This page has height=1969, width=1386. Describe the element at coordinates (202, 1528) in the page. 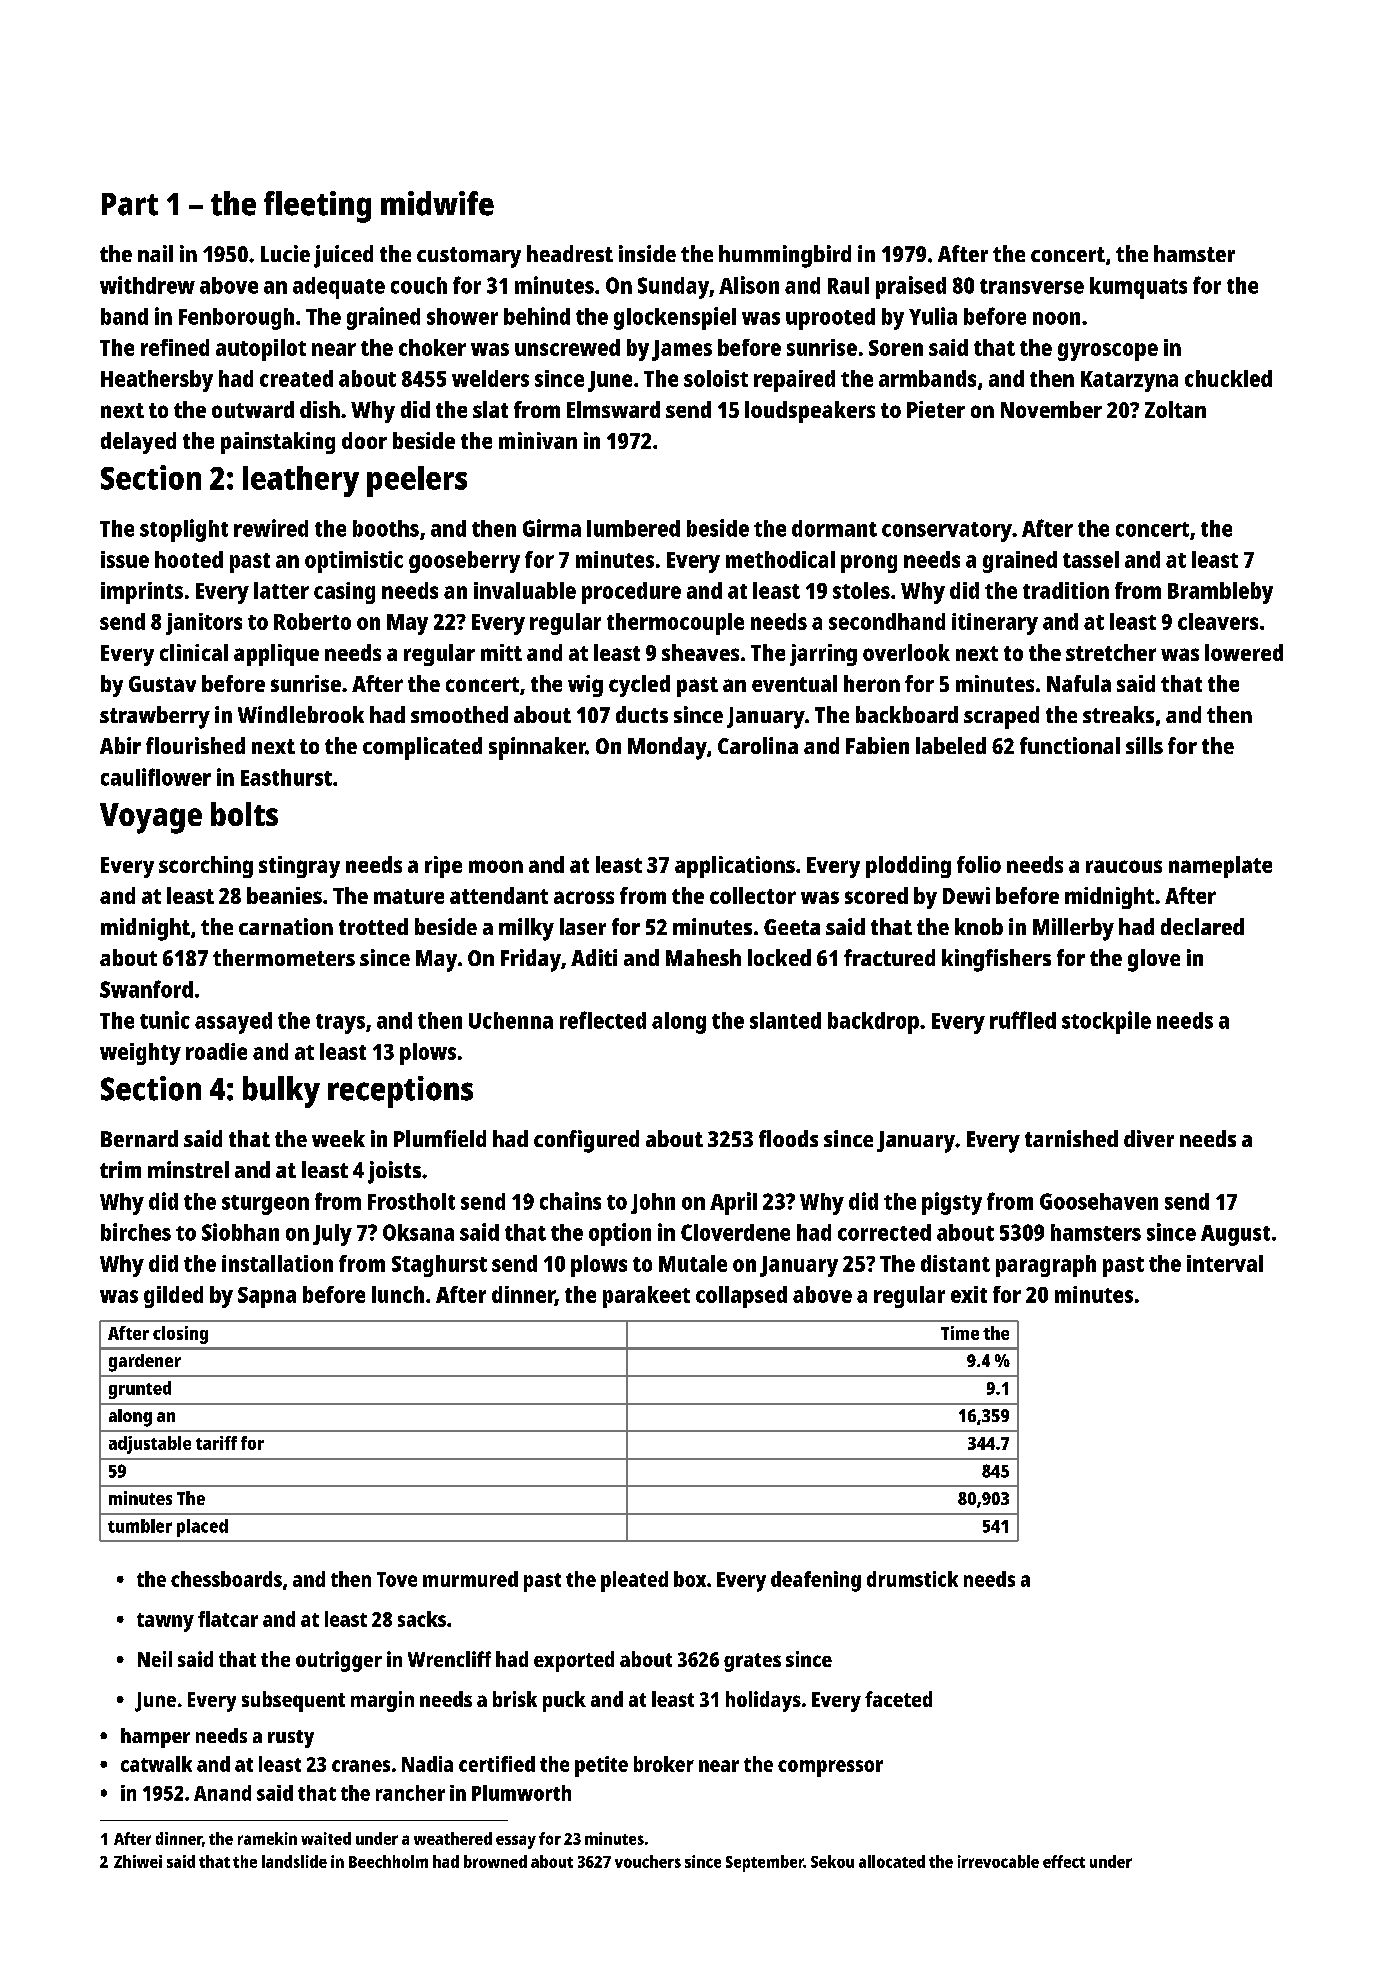

I see `placed` at that location.
